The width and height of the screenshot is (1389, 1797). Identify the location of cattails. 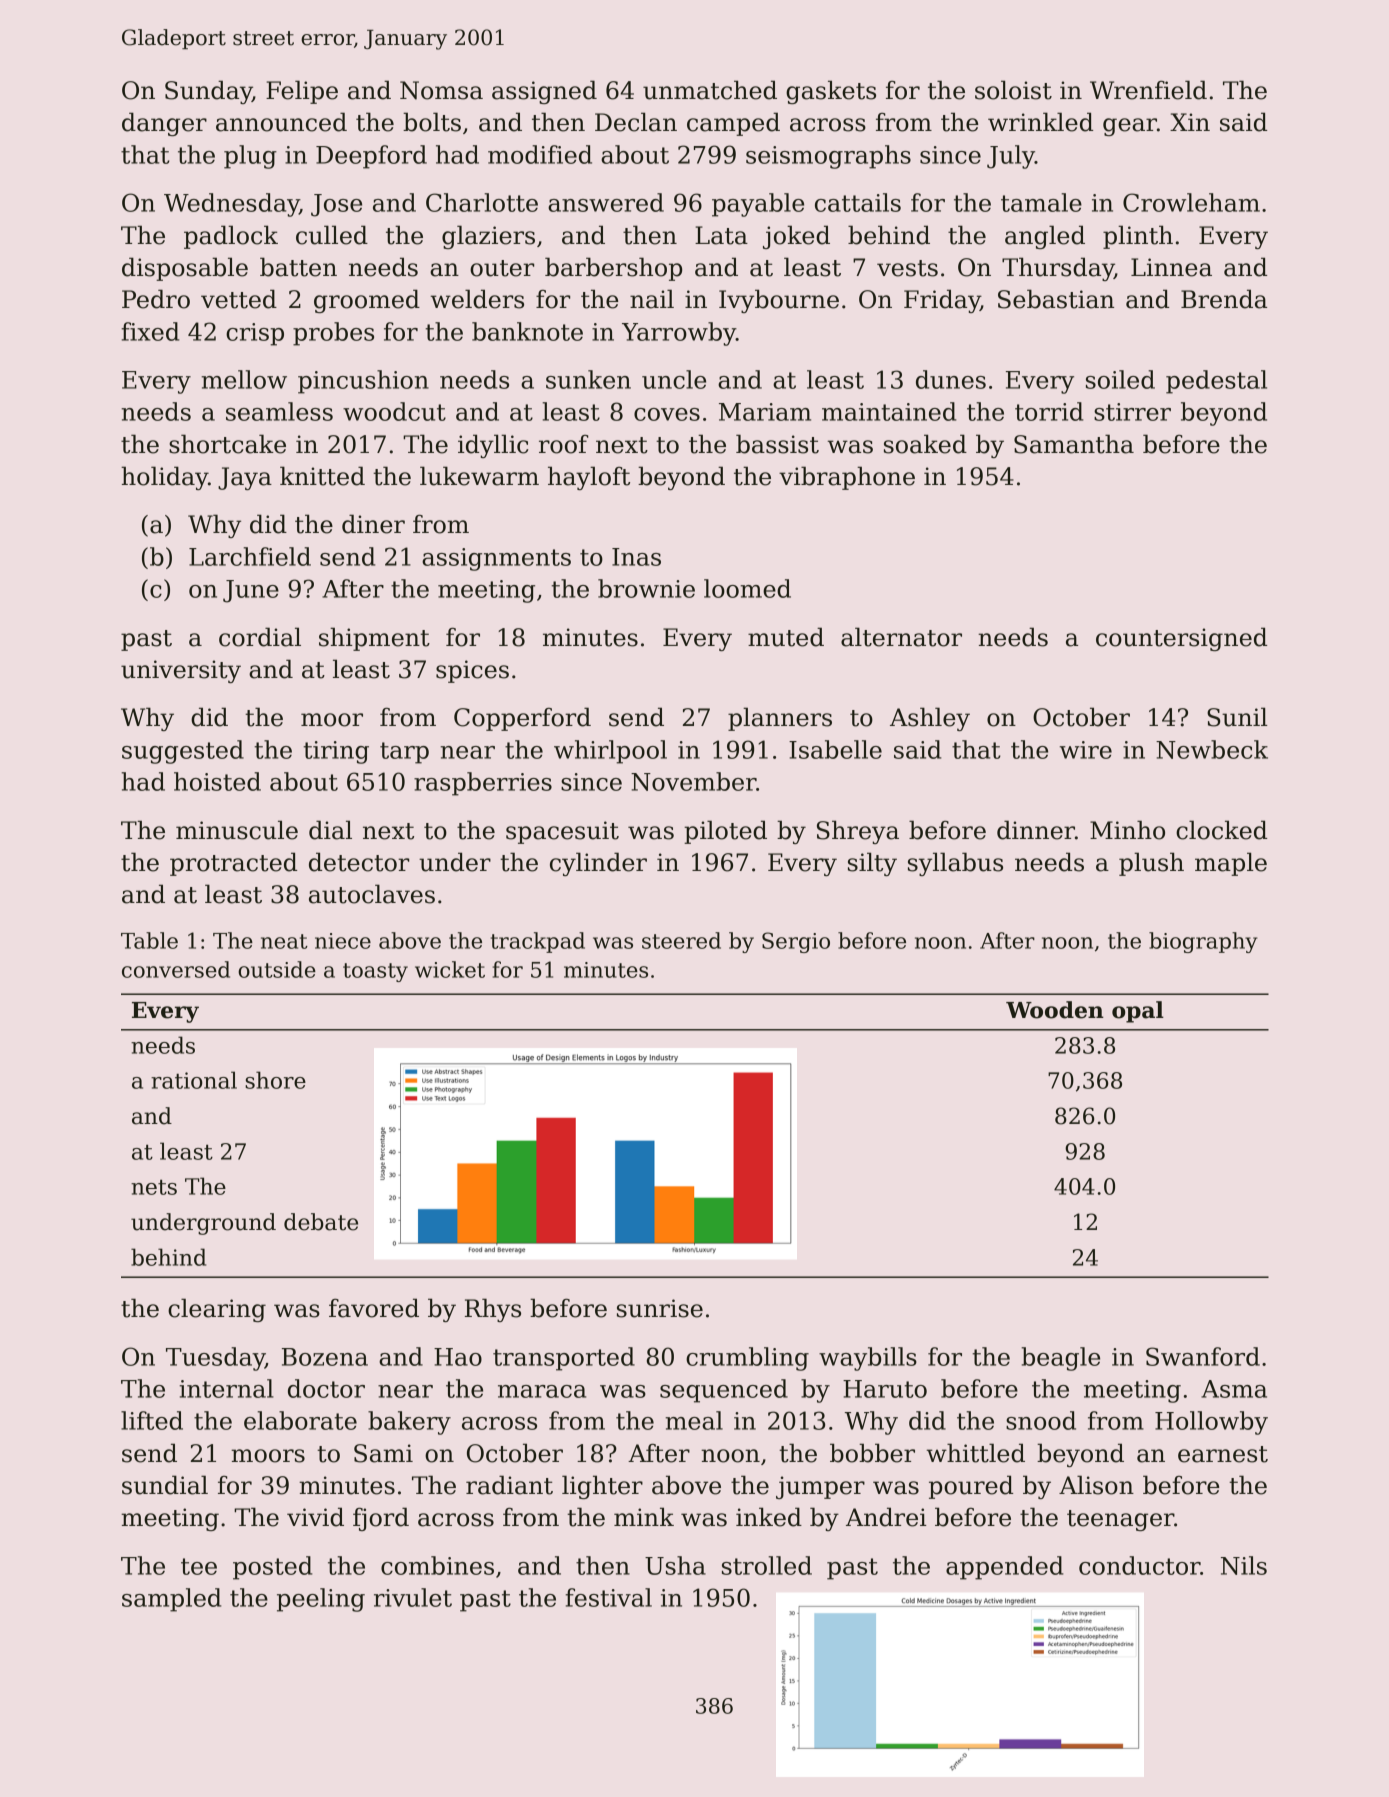
(858, 202).
